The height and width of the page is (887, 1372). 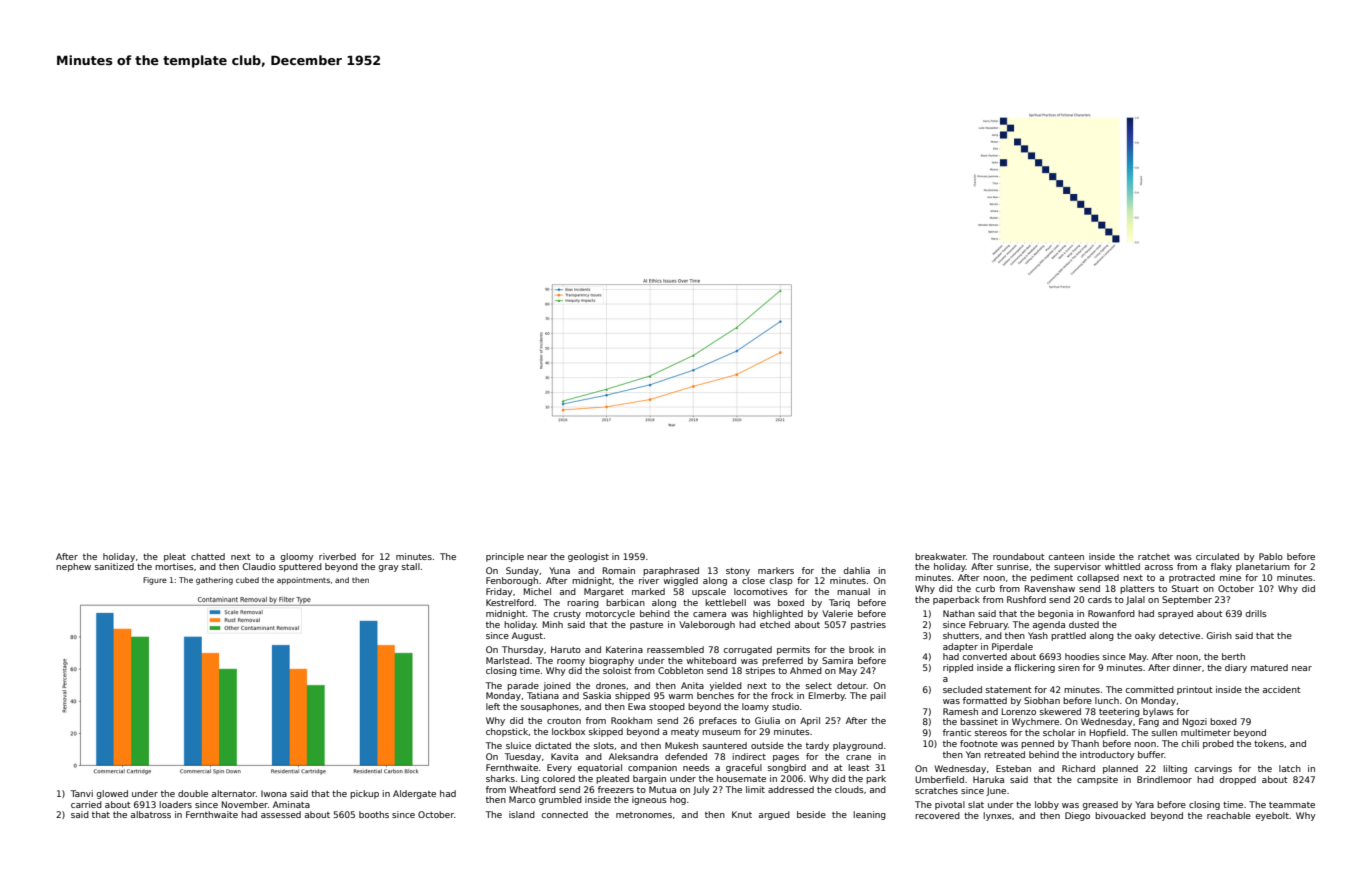 I want to click on Iwona, so click(x=274, y=793).
